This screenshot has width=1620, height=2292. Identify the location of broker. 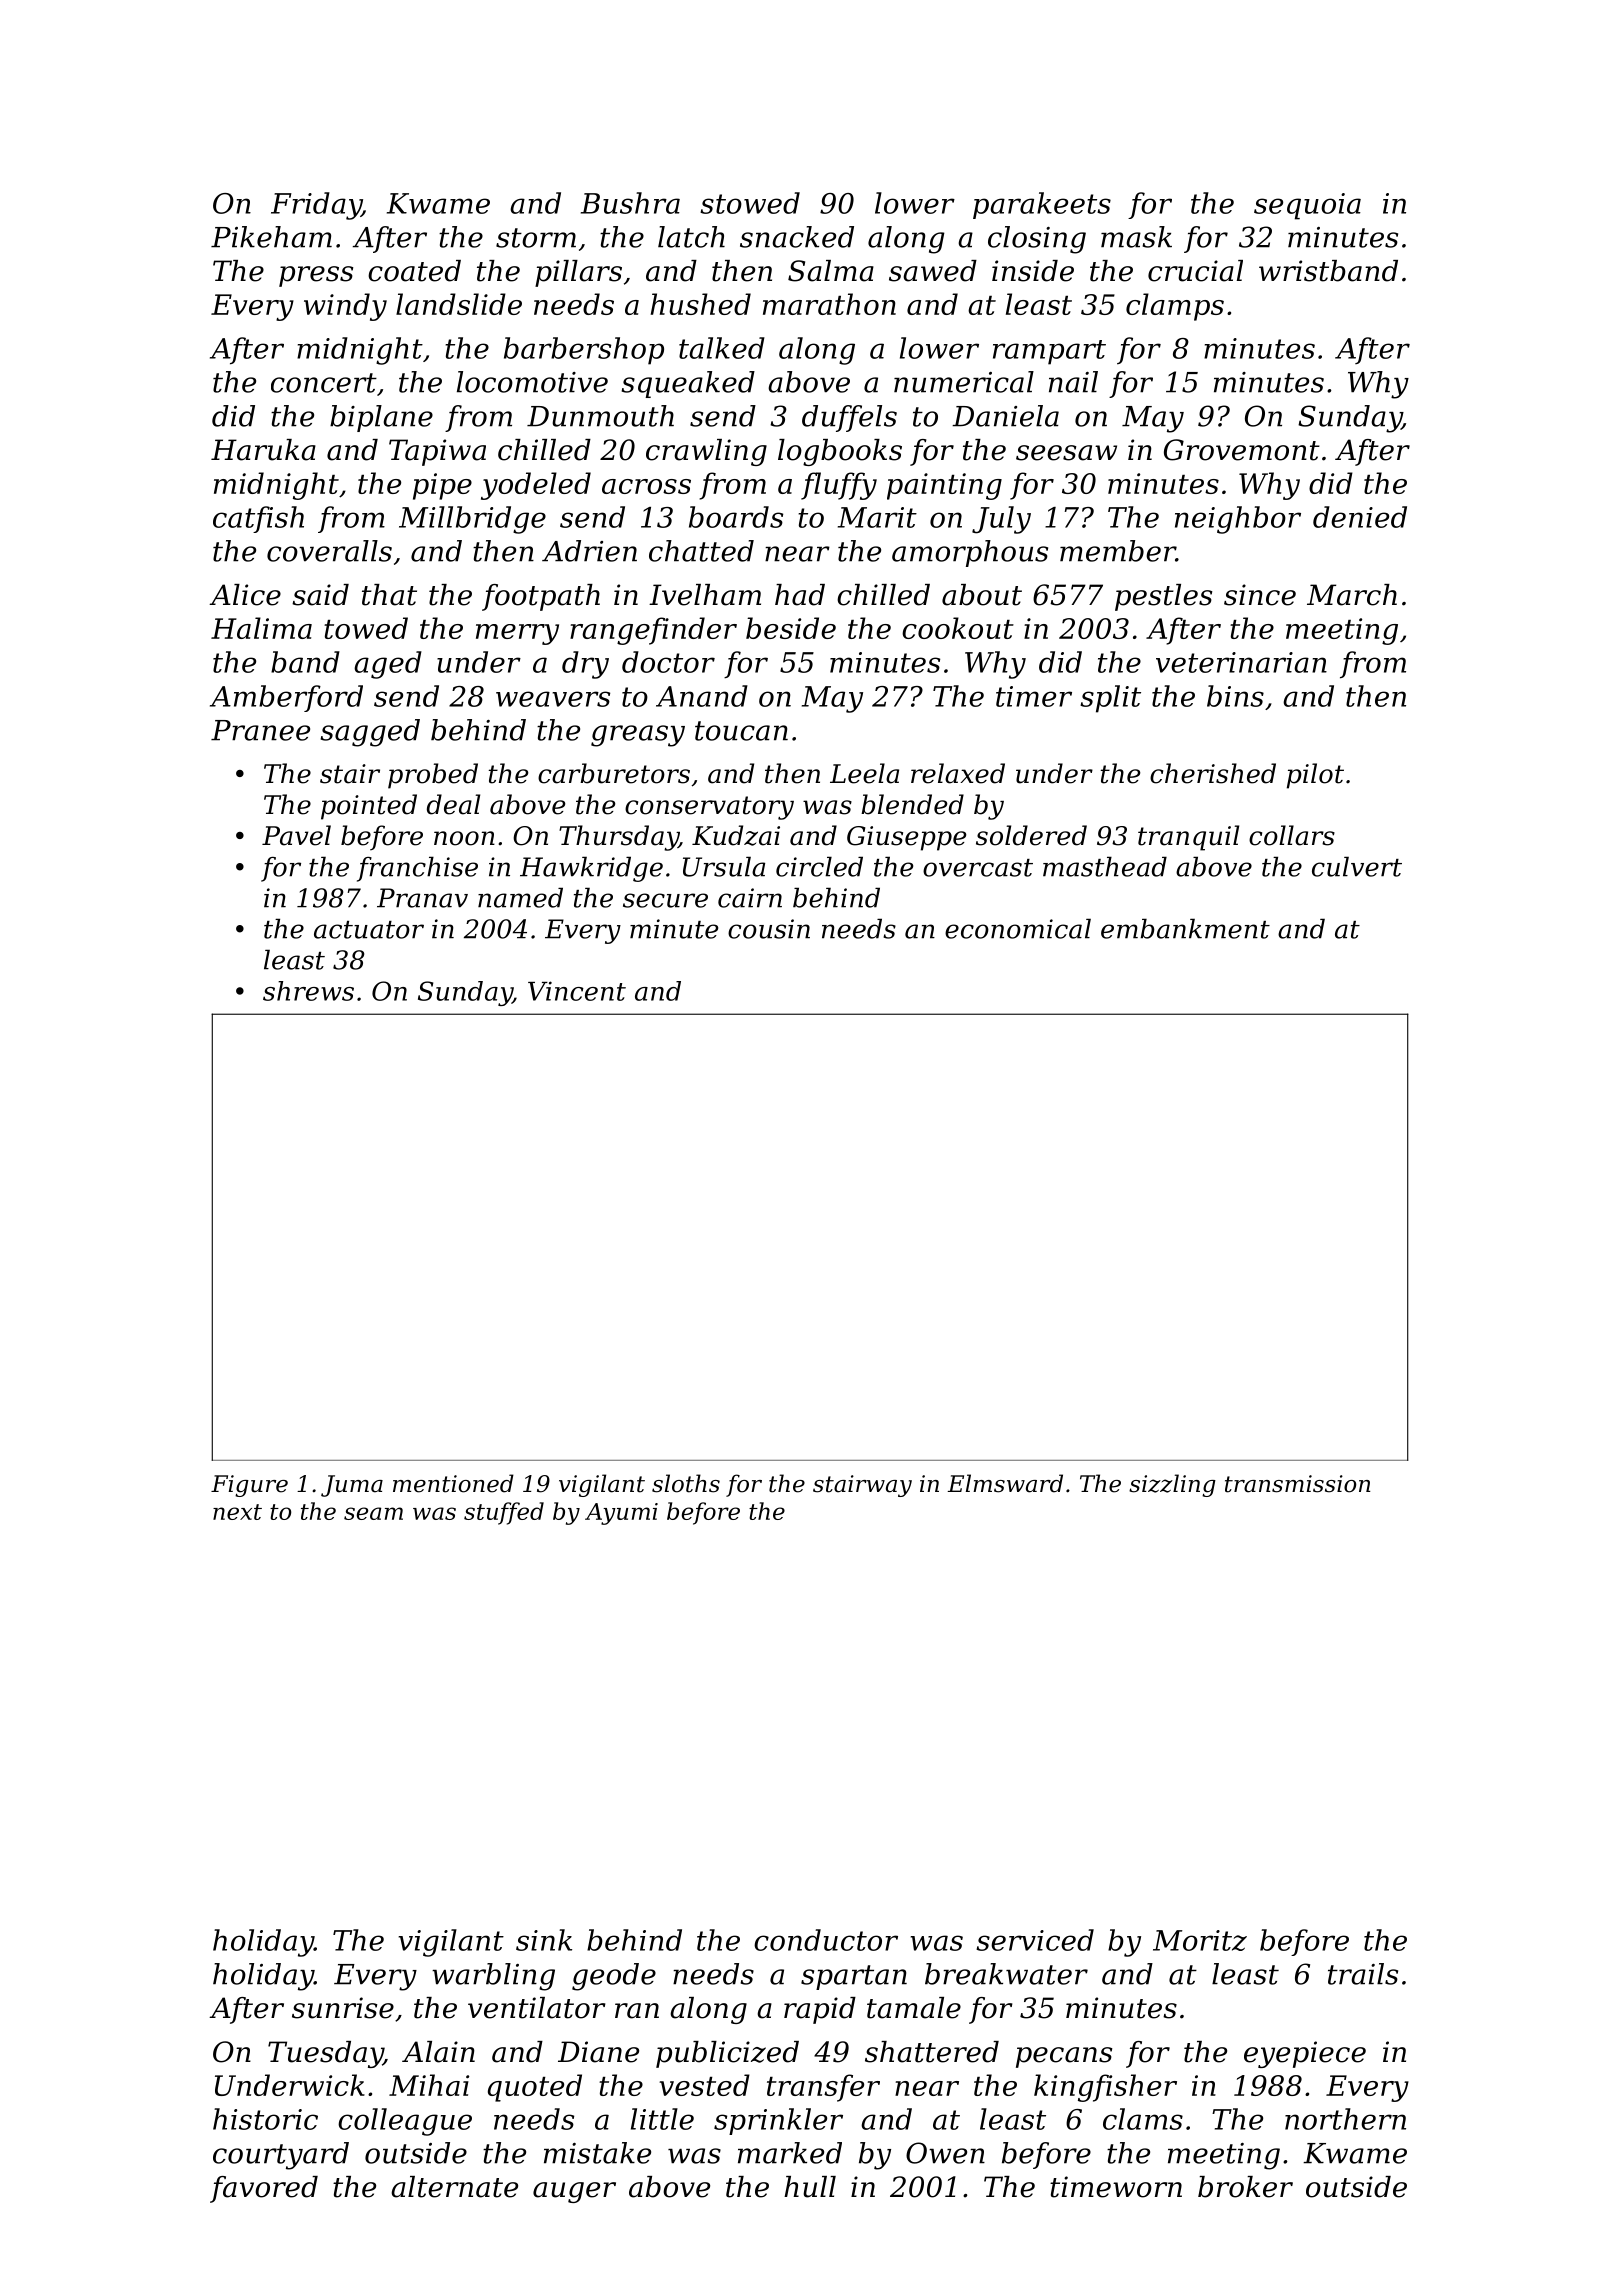
(1245, 2187).
